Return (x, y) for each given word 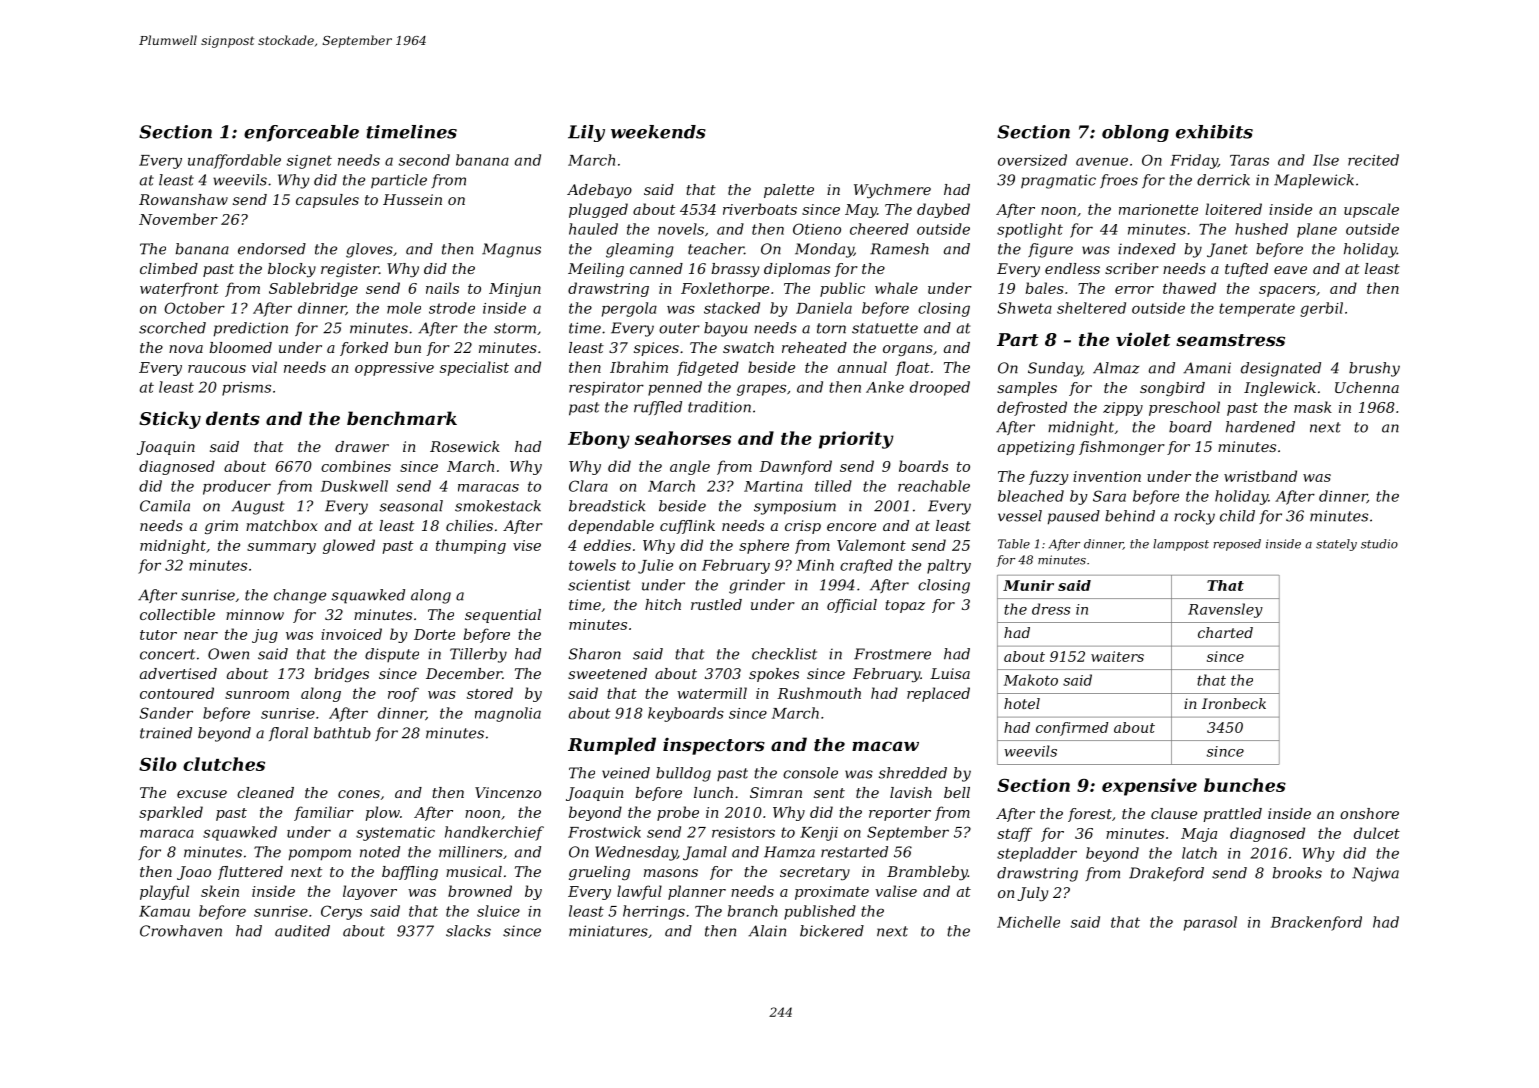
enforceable (301, 133)
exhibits (1214, 132)
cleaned (265, 792)
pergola (629, 309)
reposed (1237, 545)
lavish (911, 792)
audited (302, 931)
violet (1143, 339)
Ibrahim (639, 367)
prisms (246, 389)
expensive (1149, 787)
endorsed (272, 249)
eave (1290, 270)
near (201, 636)
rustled (716, 604)
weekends (658, 132)
